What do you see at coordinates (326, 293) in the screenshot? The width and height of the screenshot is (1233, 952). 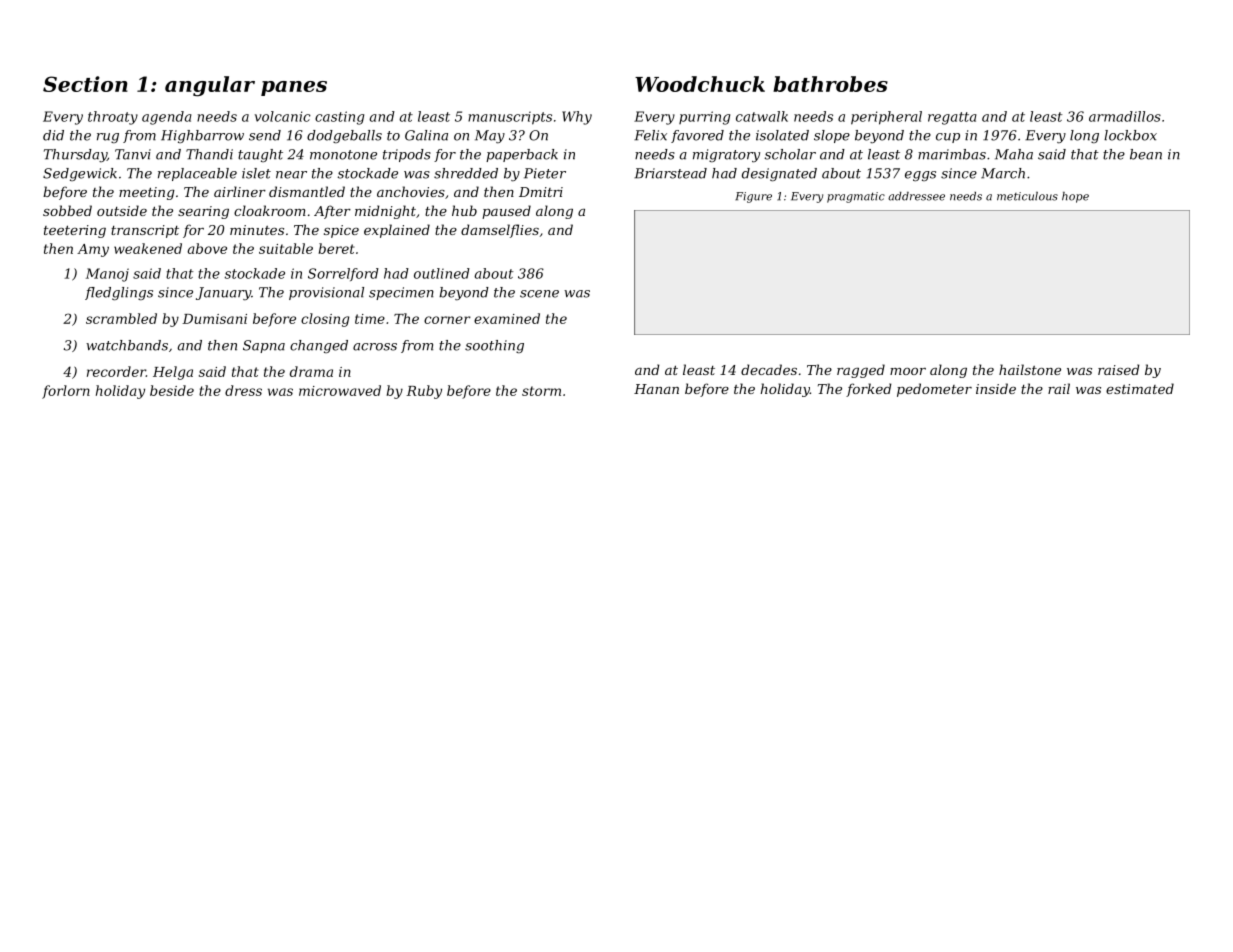 I see `provisional` at bounding box center [326, 293].
